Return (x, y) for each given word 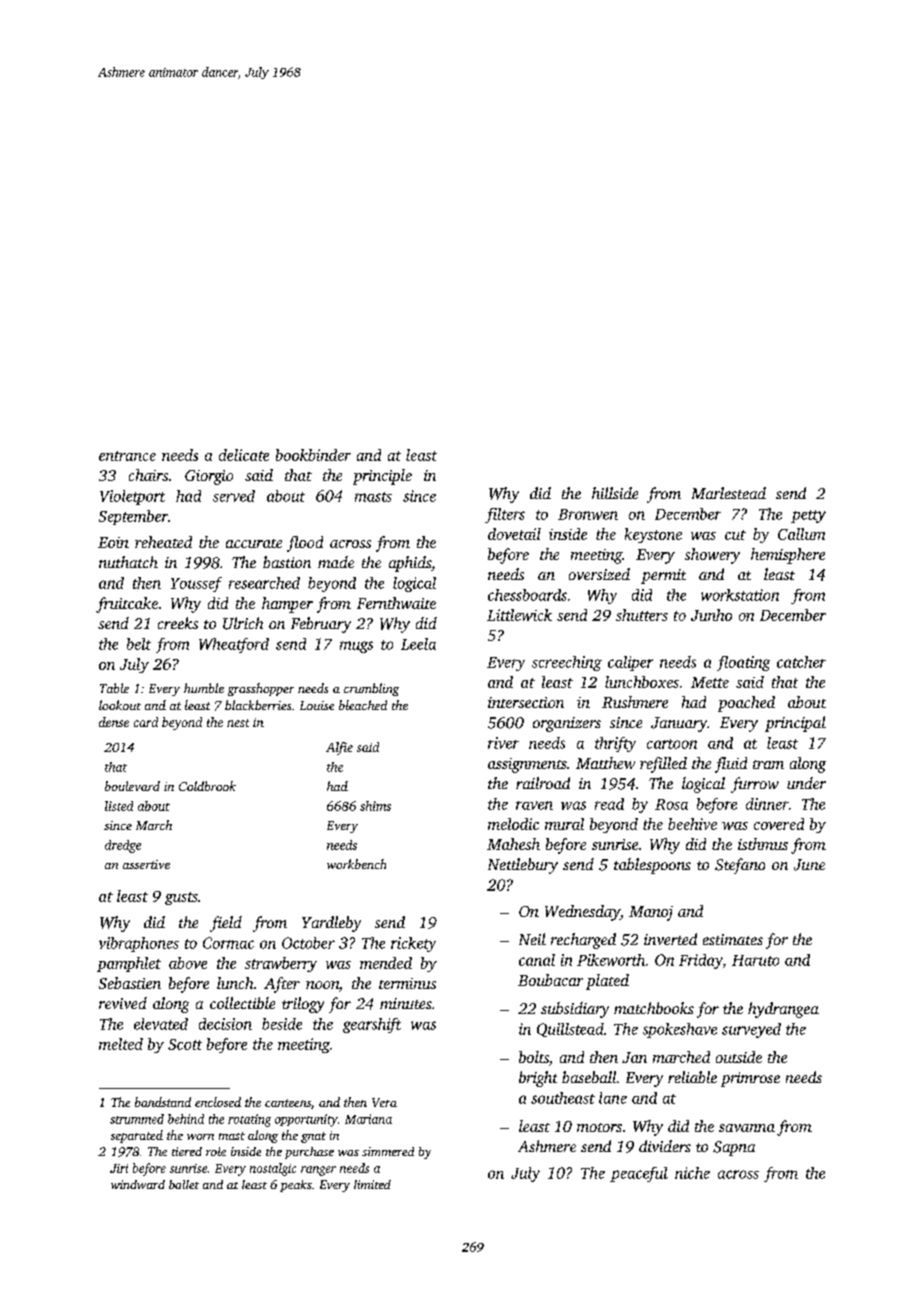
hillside (615, 493)
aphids (410, 564)
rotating (249, 1120)
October (308, 943)
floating (743, 663)
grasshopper (261, 689)
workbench (356, 864)
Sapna (734, 1148)
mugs (356, 647)
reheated (163, 542)
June (809, 865)
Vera (384, 1102)
